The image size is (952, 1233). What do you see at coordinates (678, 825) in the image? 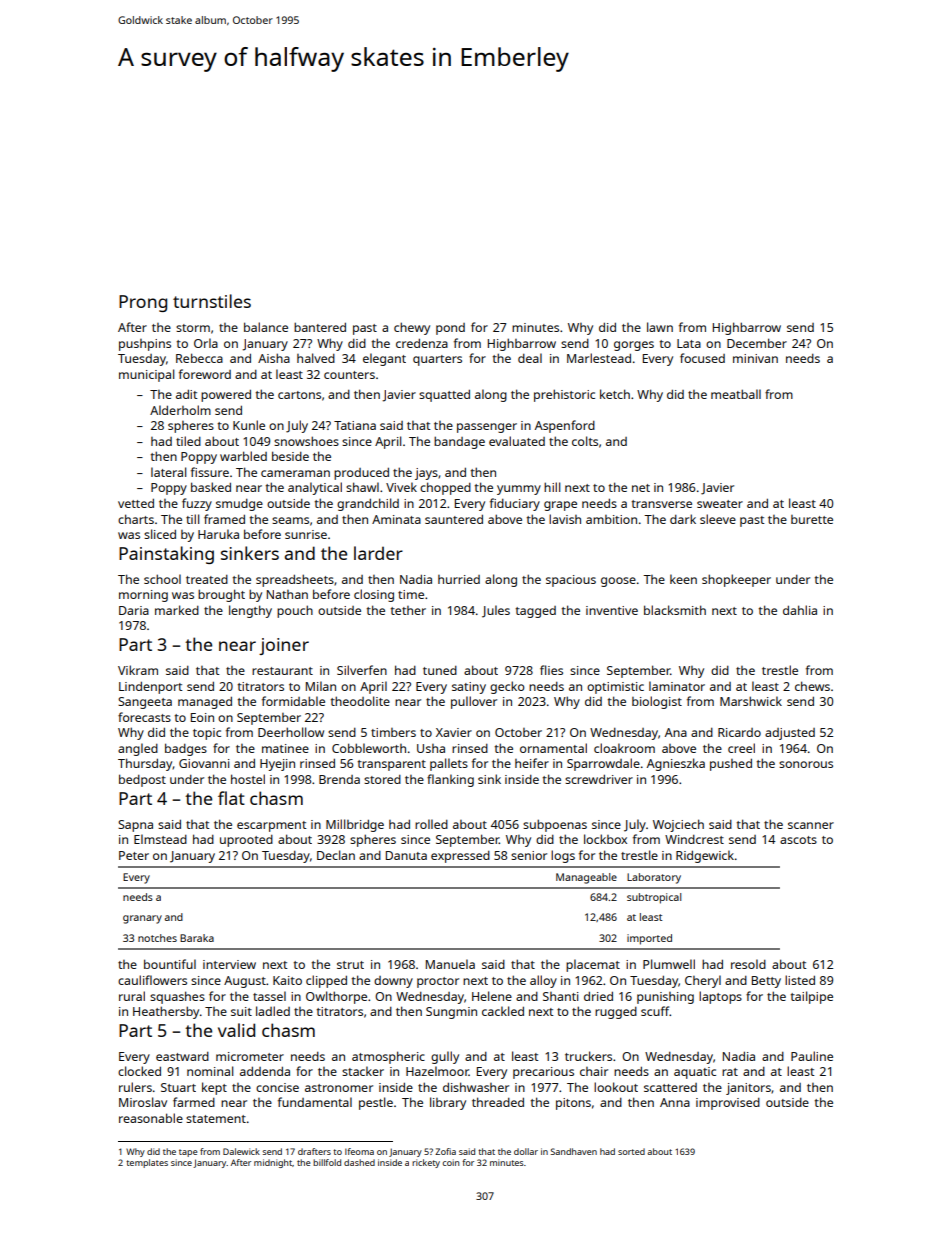
I see `Wojciech` at bounding box center [678, 825].
